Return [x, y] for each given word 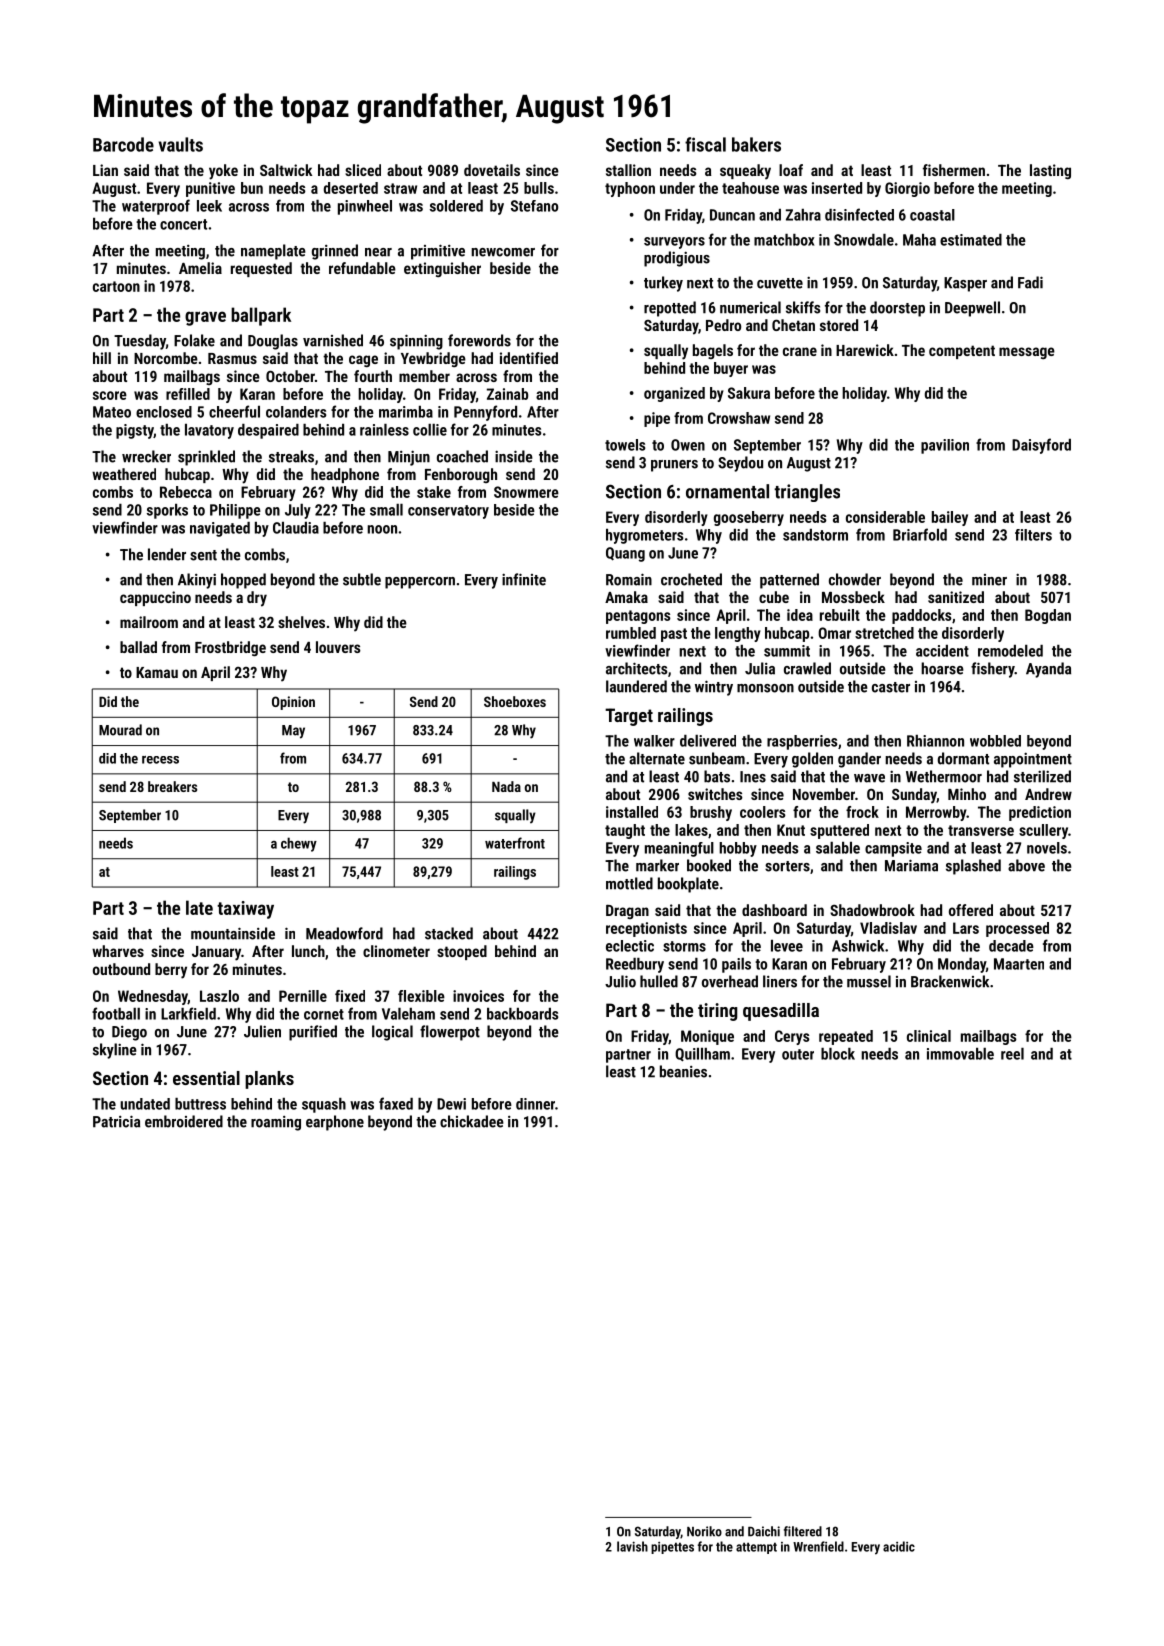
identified [529, 358]
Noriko [704, 1531]
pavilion [945, 446]
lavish [632, 1546]
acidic [899, 1546]
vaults [181, 144]
